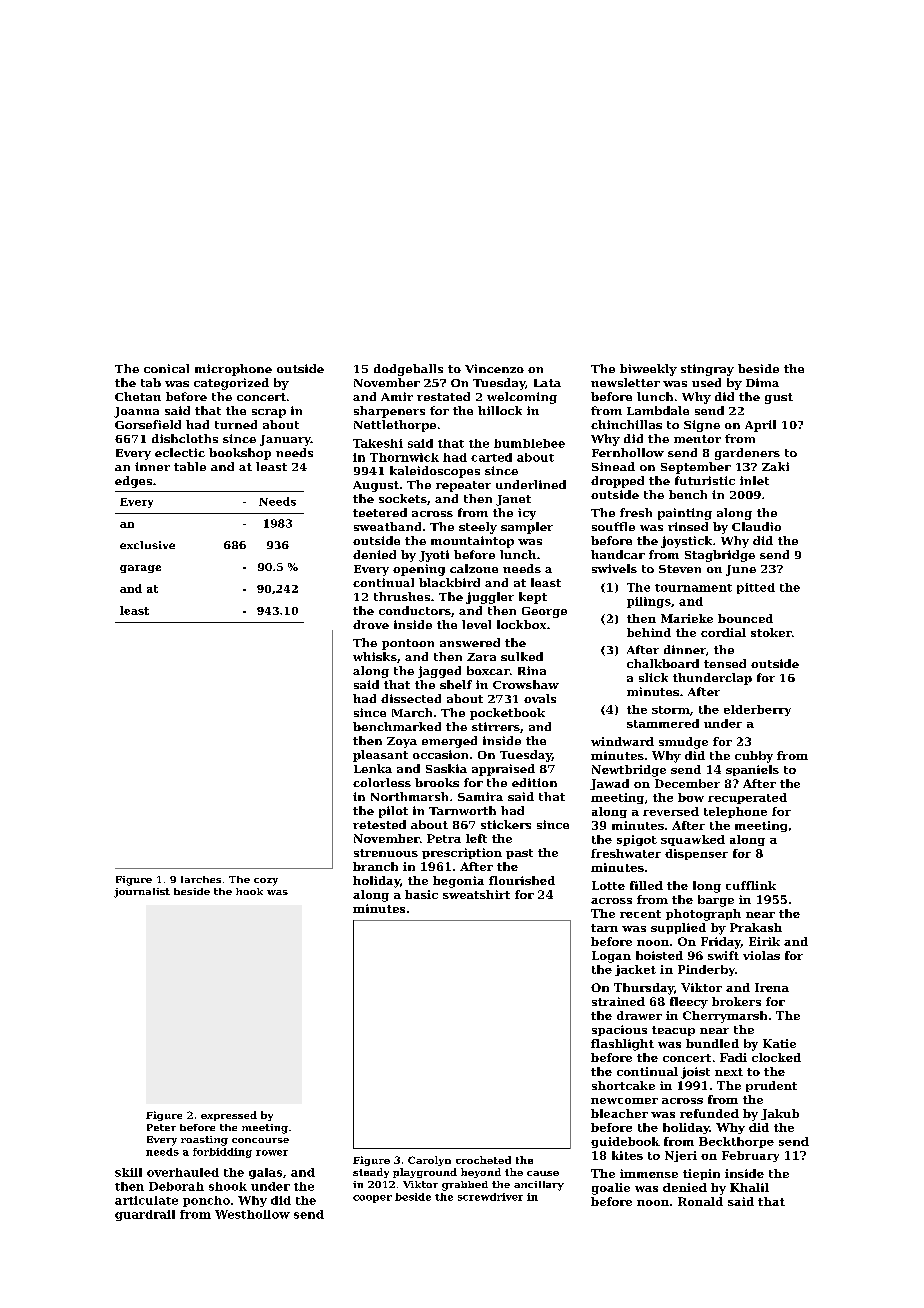 This screenshot has width=924, height=1308. What do you see at coordinates (142, 893) in the screenshot?
I see `journalist` at bounding box center [142, 893].
